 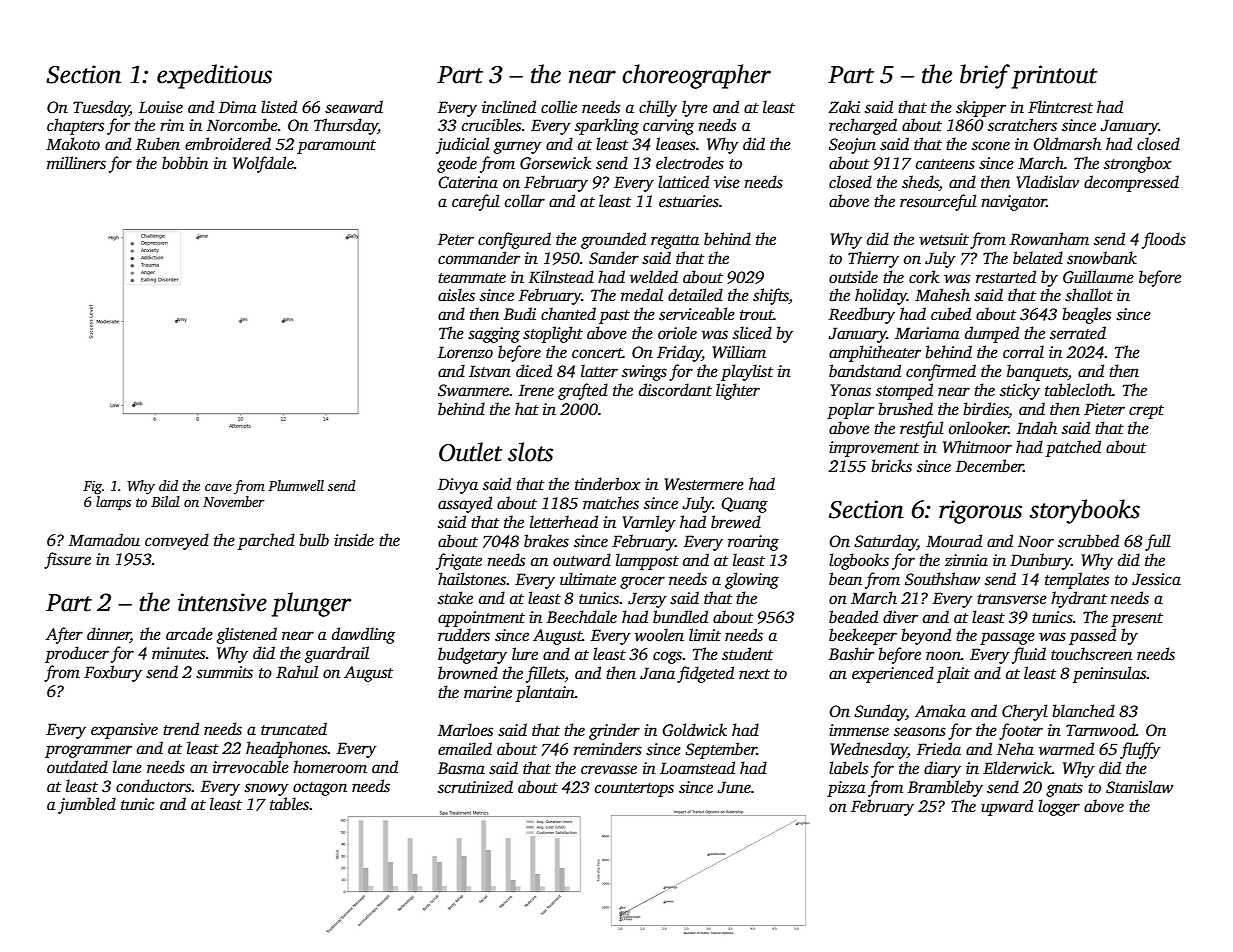 What do you see at coordinates (862, 315) in the screenshot?
I see `Reedbury` at bounding box center [862, 315].
